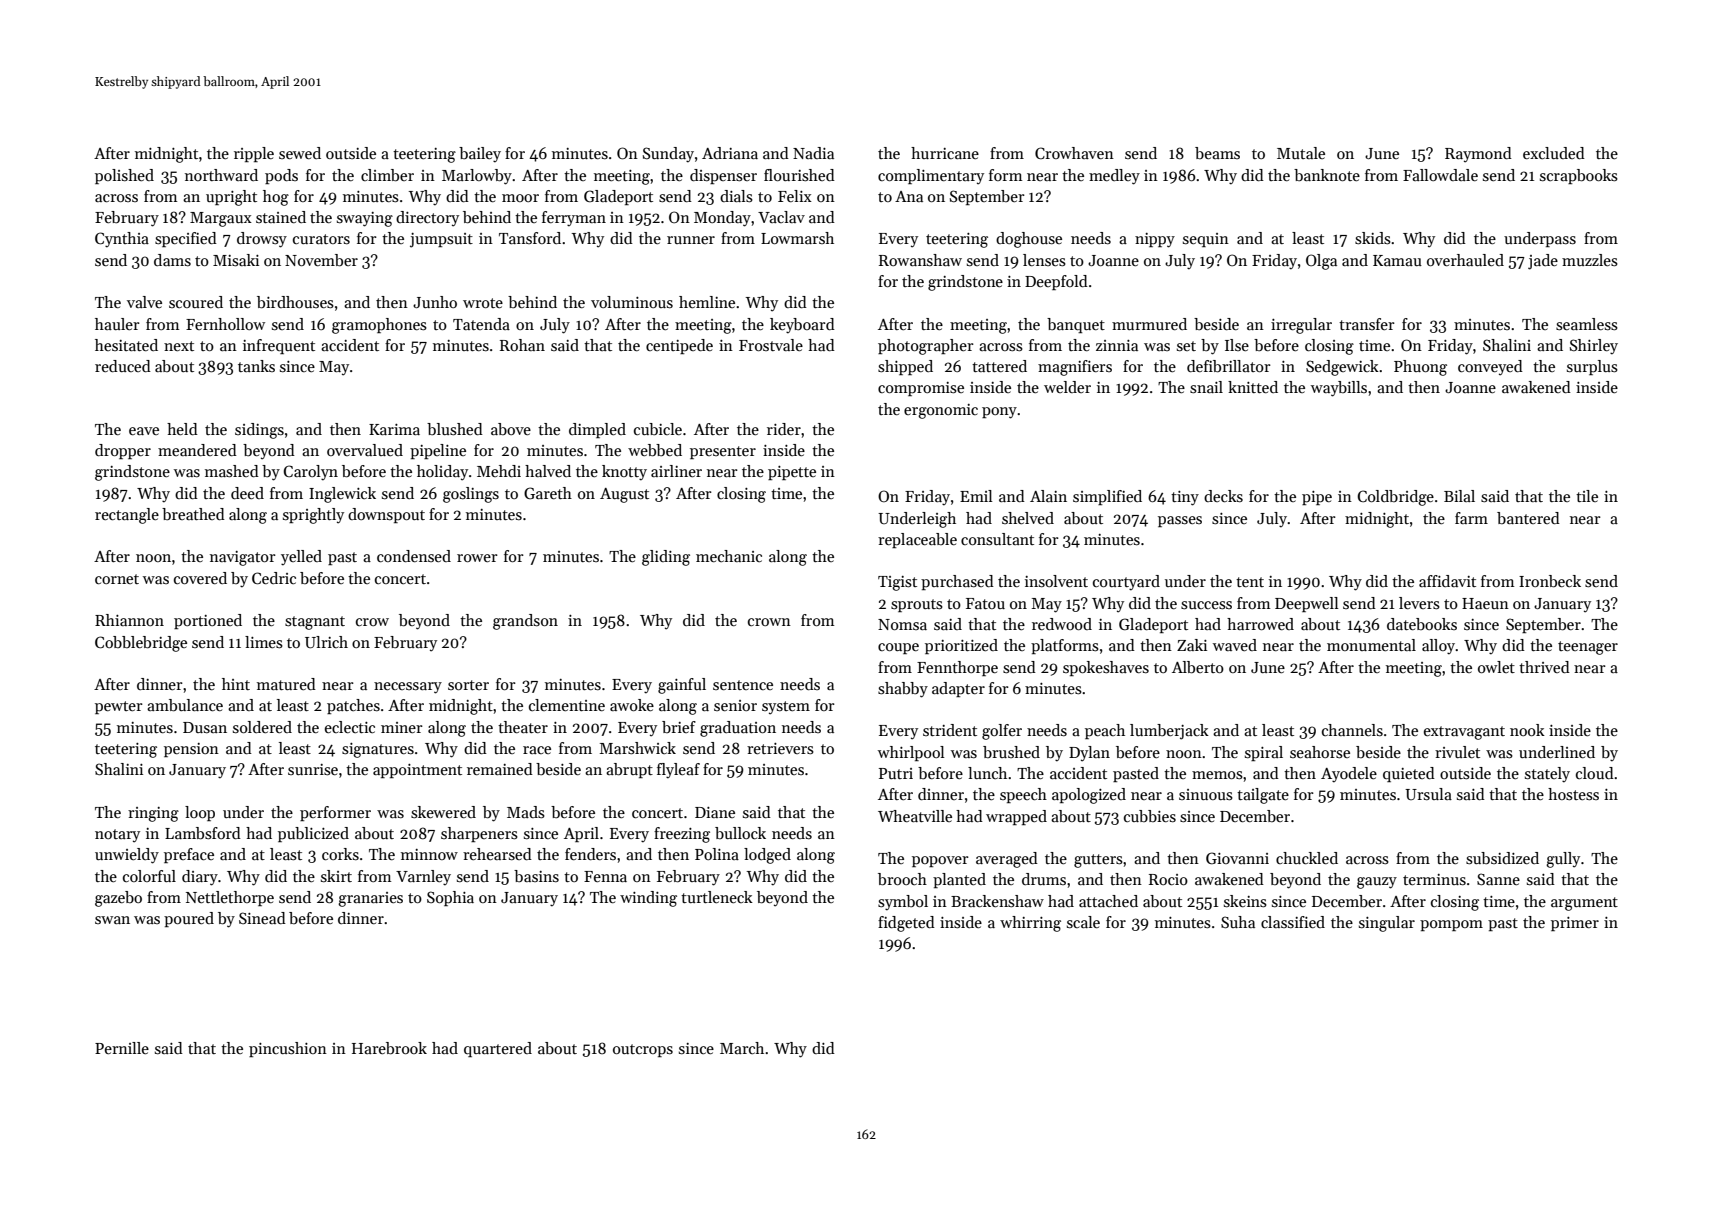 The width and height of the screenshot is (1713, 1211). I want to click on Ironbeck, so click(1550, 581).
